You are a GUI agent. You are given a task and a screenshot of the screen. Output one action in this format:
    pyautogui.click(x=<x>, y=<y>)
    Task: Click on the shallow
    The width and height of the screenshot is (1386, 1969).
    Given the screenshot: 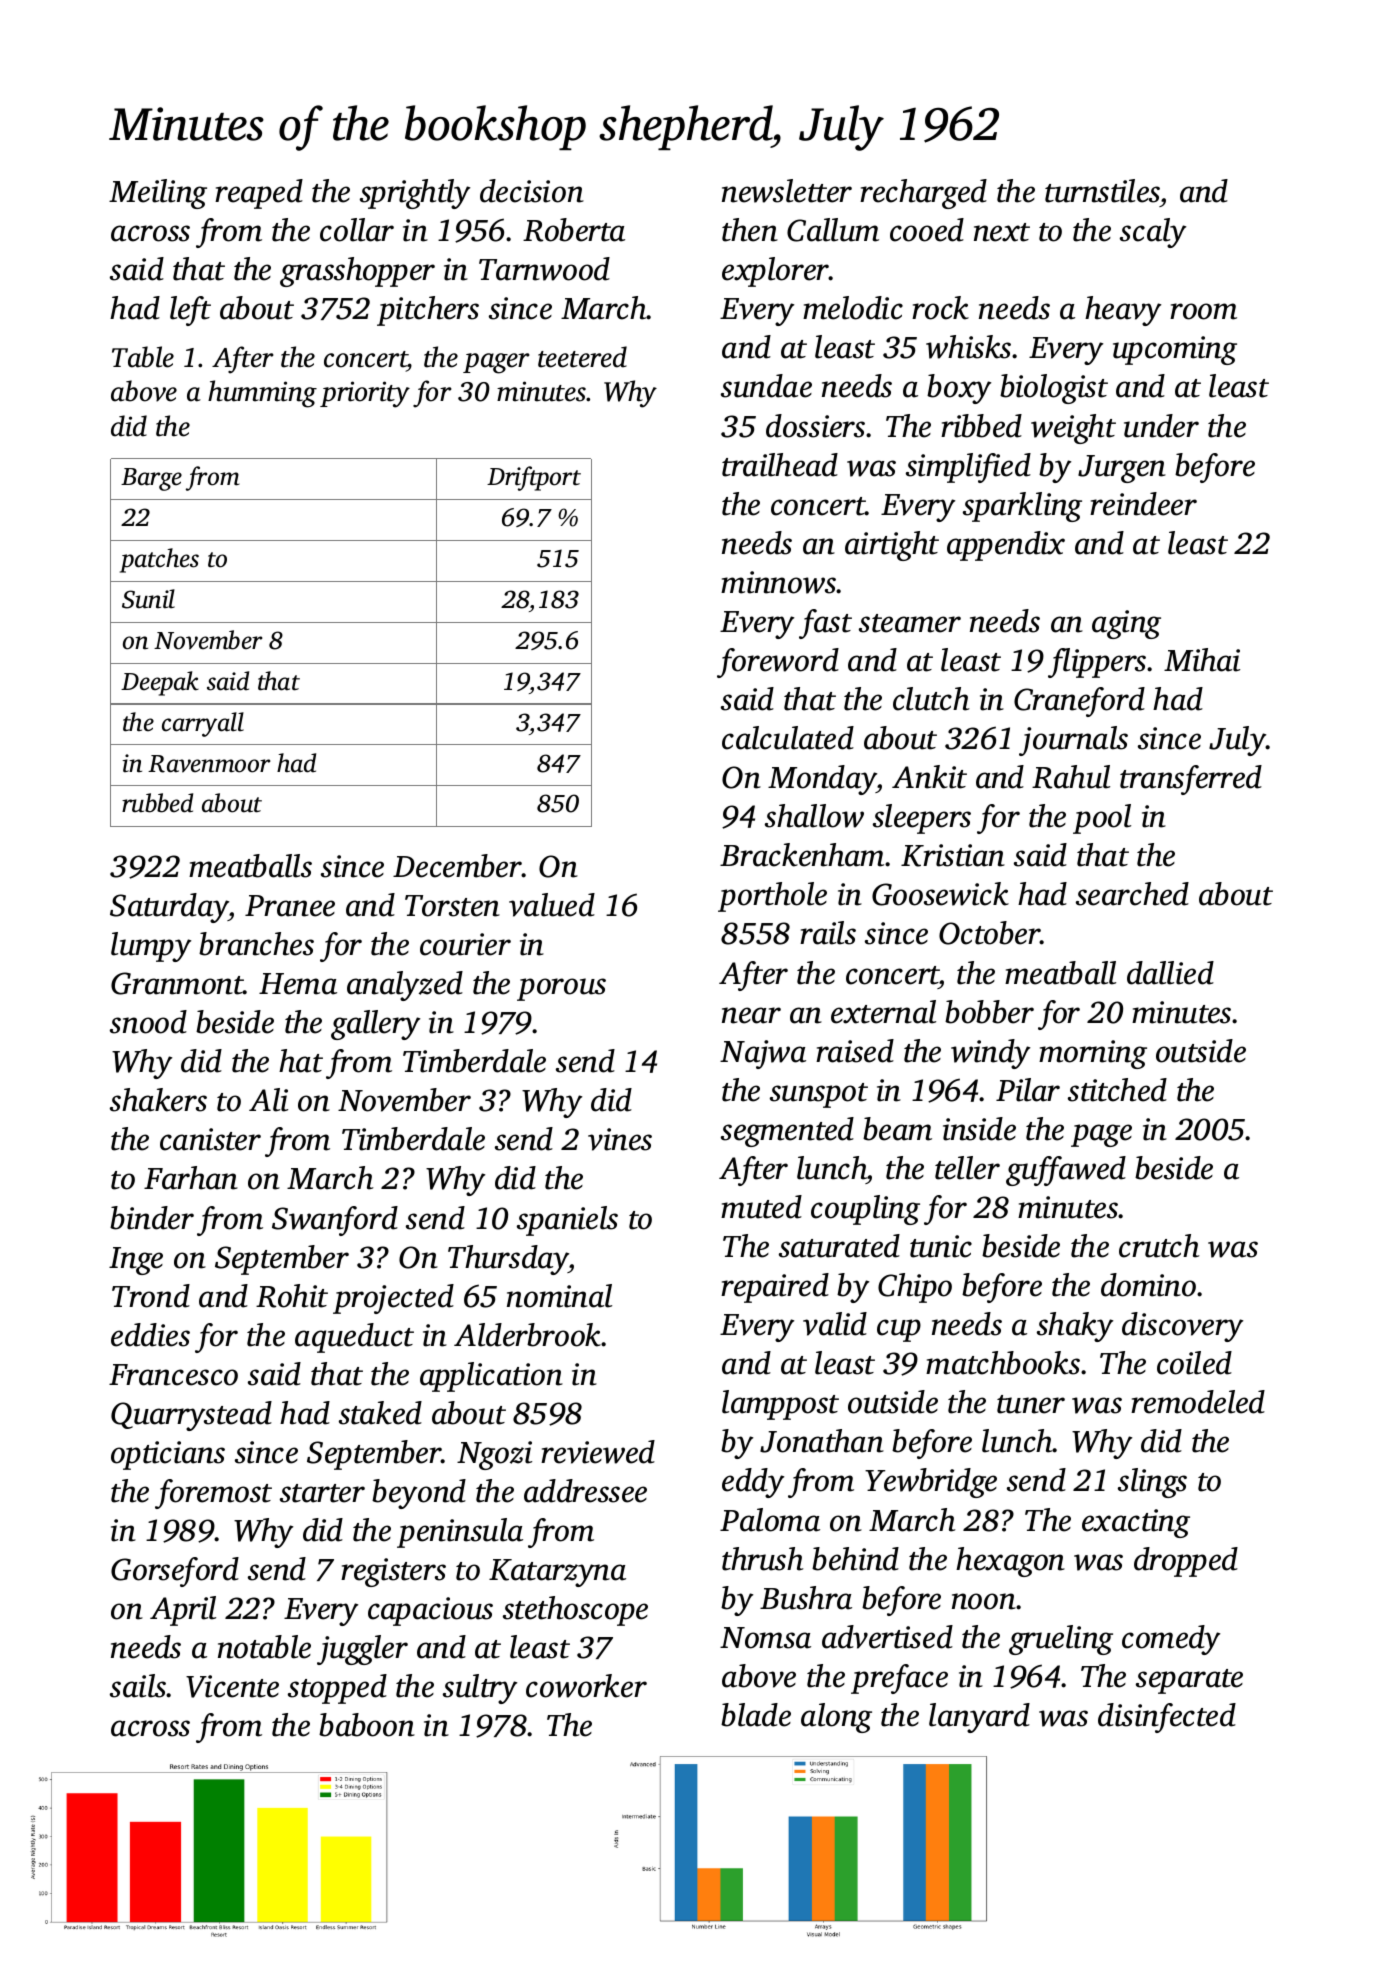 What is the action you would take?
    pyautogui.click(x=814, y=816)
